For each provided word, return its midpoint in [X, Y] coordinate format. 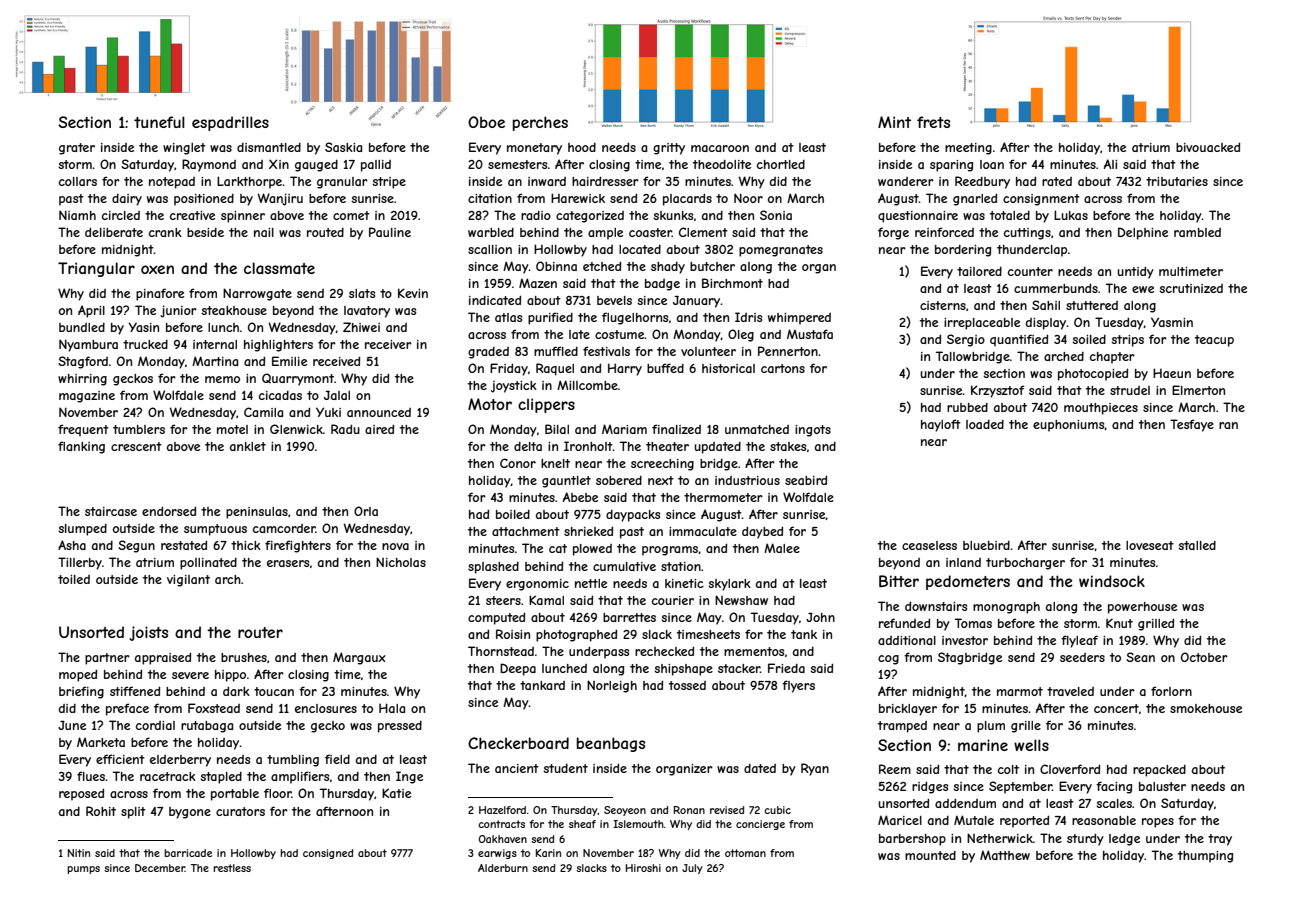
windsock [1112, 581]
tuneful [159, 122]
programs [670, 551]
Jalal [337, 395]
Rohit [101, 811]
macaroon [720, 148]
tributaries [1177, 181]
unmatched [757, 429]
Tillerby [80, 563]
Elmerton [1198, 390]
